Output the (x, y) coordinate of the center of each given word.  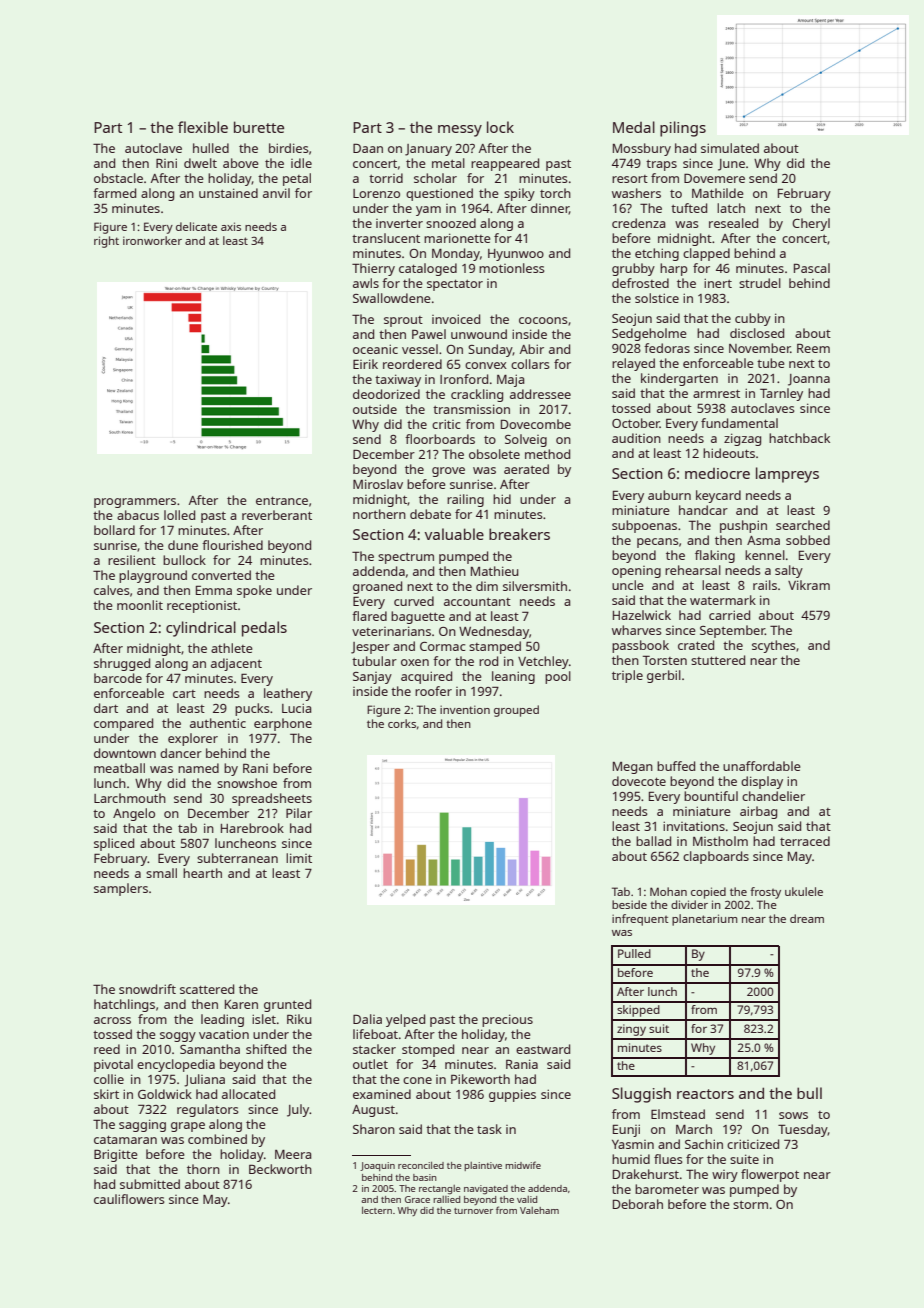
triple (627, 676)
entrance (282, 500)
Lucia (296, 708)
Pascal (812, 268)
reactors (705, 1094)
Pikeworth (480, 1079)
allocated (248, 1094)
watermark (723, 600)
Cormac (443, 646)
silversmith (535, 586)
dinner (550, 209)
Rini (166, 163)
